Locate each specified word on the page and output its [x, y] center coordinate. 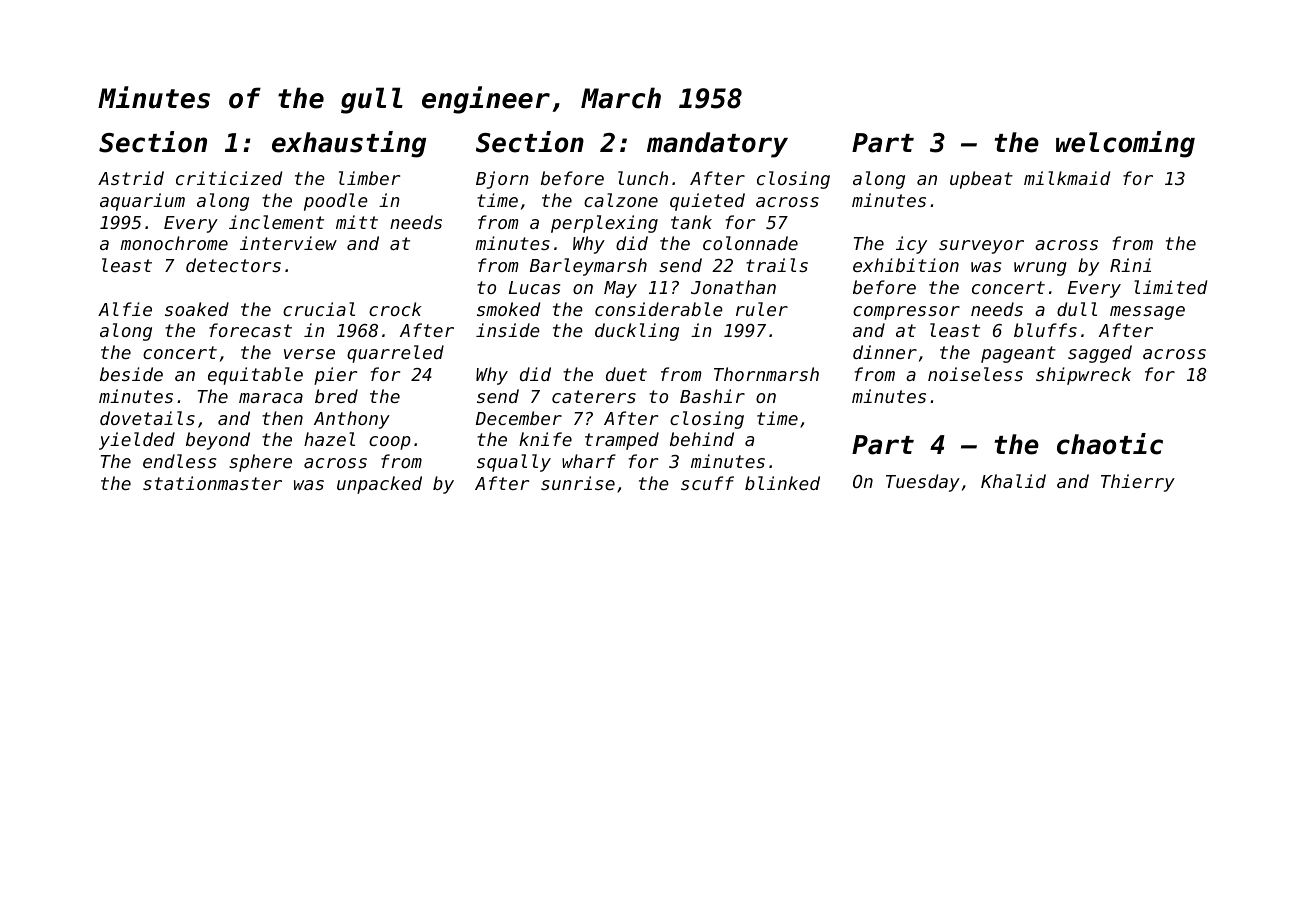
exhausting [349, 144]
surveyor [981, 247]
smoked [508, 309]
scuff [707, 483]
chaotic [1110, 444]
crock [395, 309]
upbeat [981, 180]
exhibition [906, 265]
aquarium [142, 202]
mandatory [717, 145]
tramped [622, 441]
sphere [260, 463]
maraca [271, 398]
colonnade [750, 243]
